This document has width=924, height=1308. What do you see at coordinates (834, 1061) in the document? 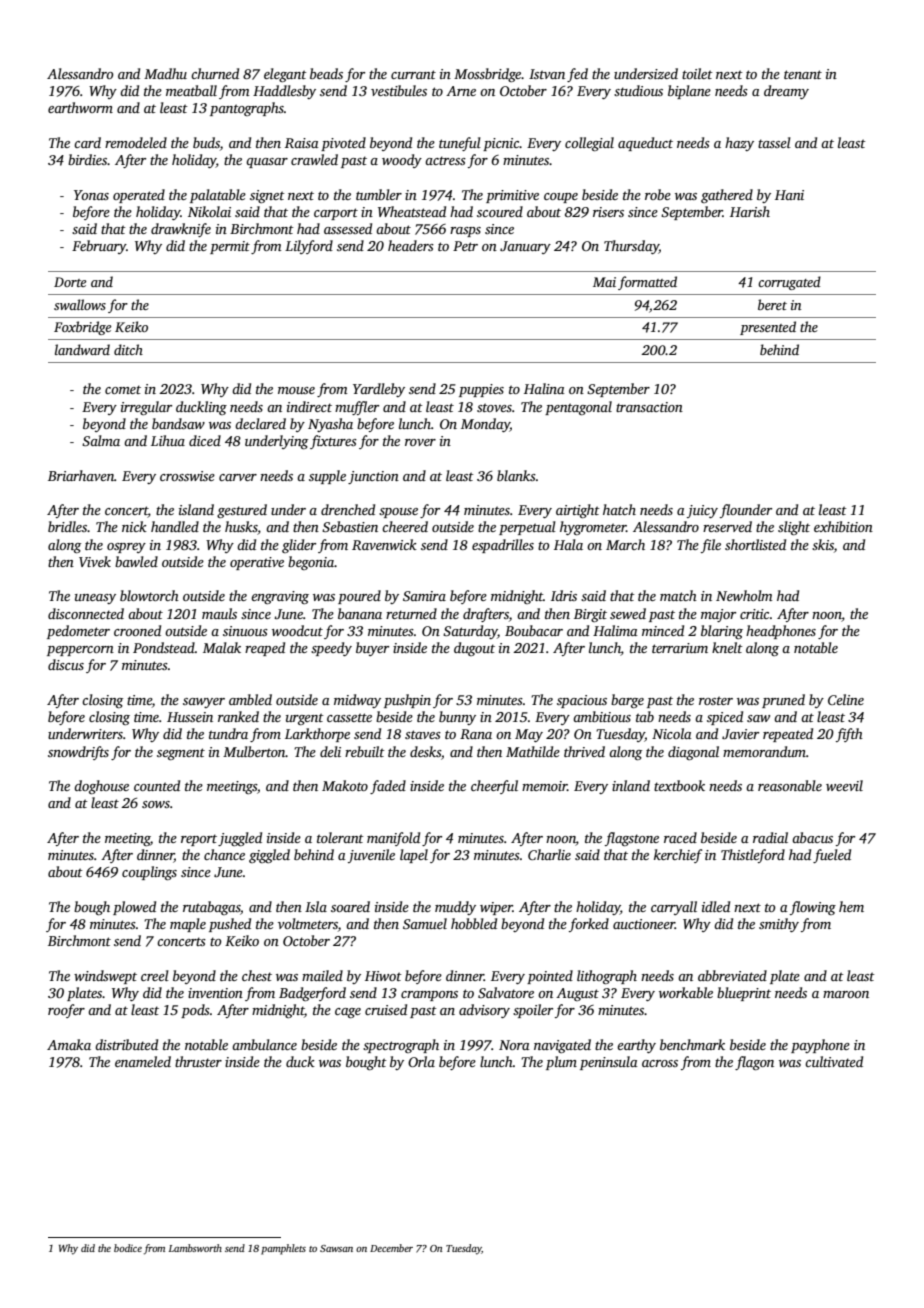
I see `cultivated` at bounding box center [834, 1061].
